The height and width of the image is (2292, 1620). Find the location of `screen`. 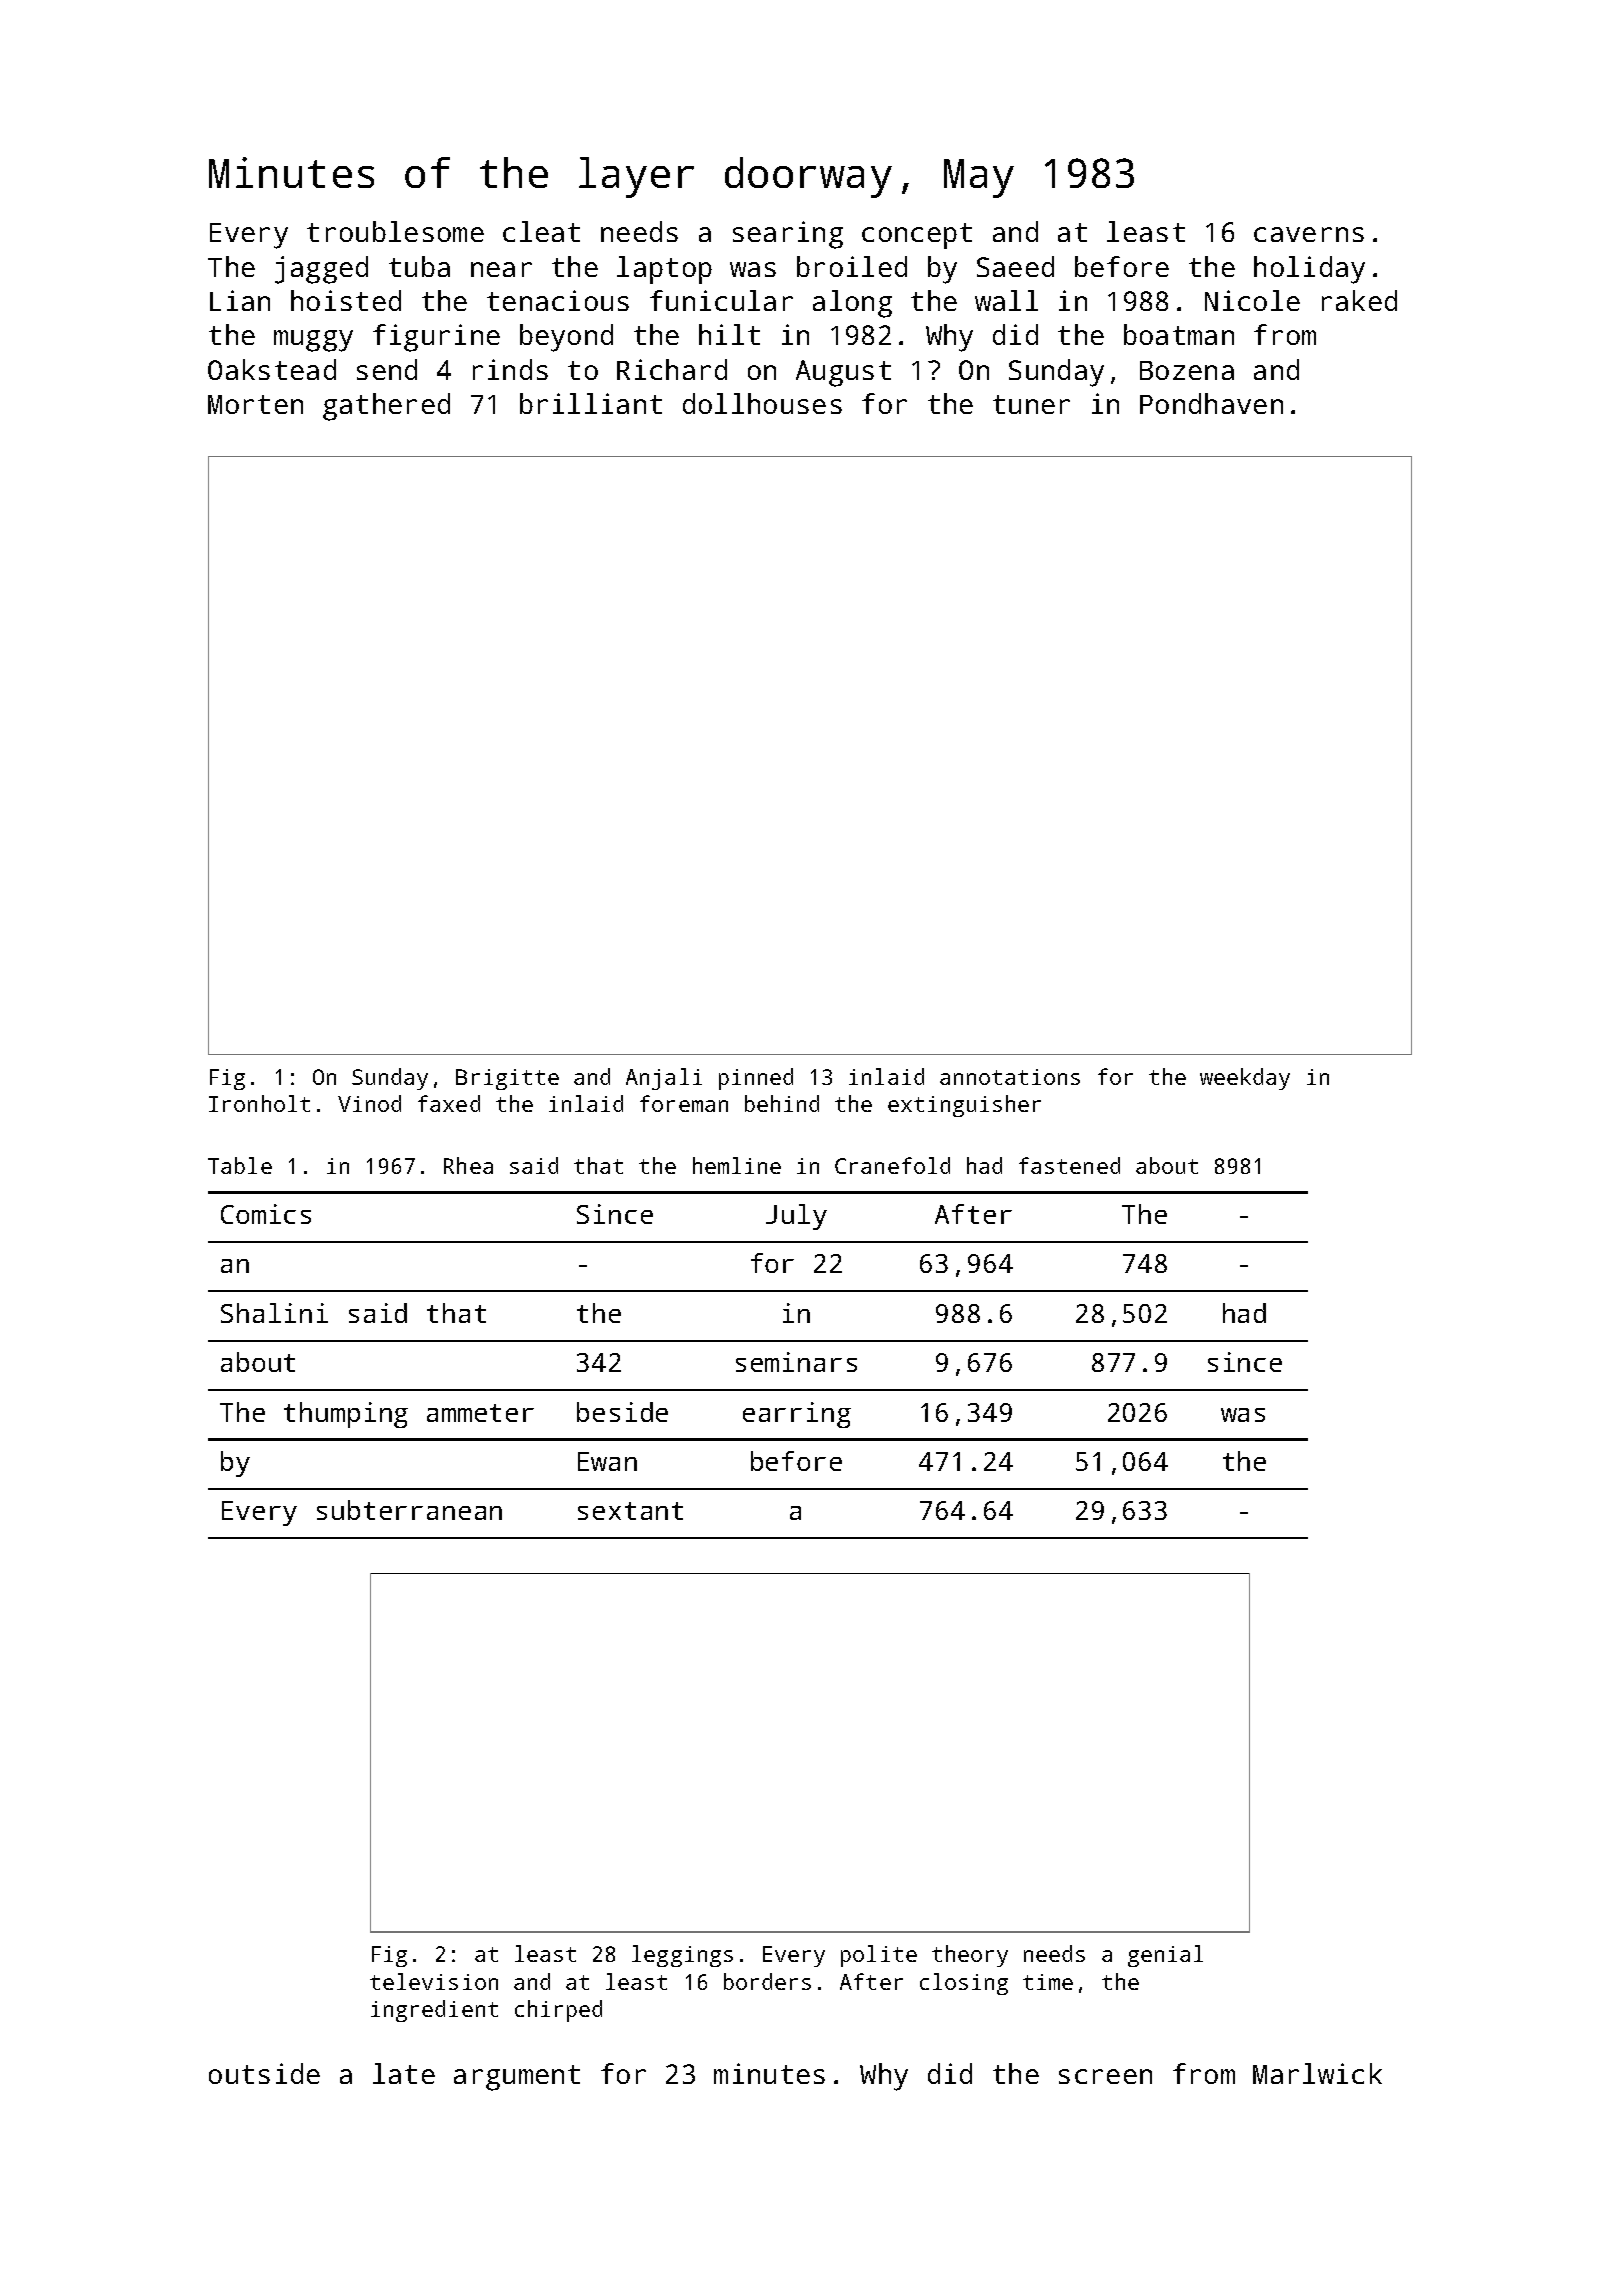

screen is located at coordinates (1105, 2076).
